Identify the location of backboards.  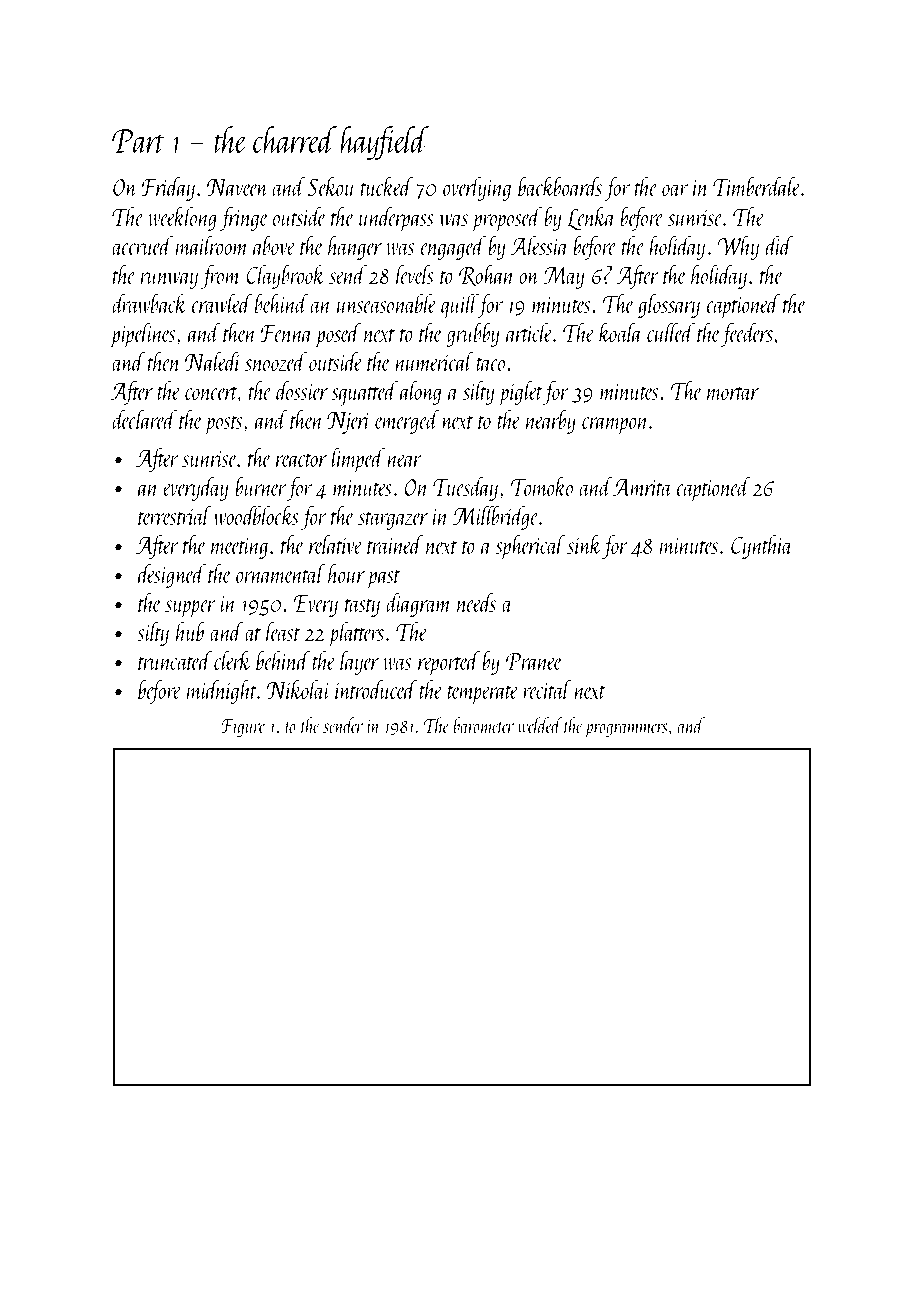
(560, 186).
